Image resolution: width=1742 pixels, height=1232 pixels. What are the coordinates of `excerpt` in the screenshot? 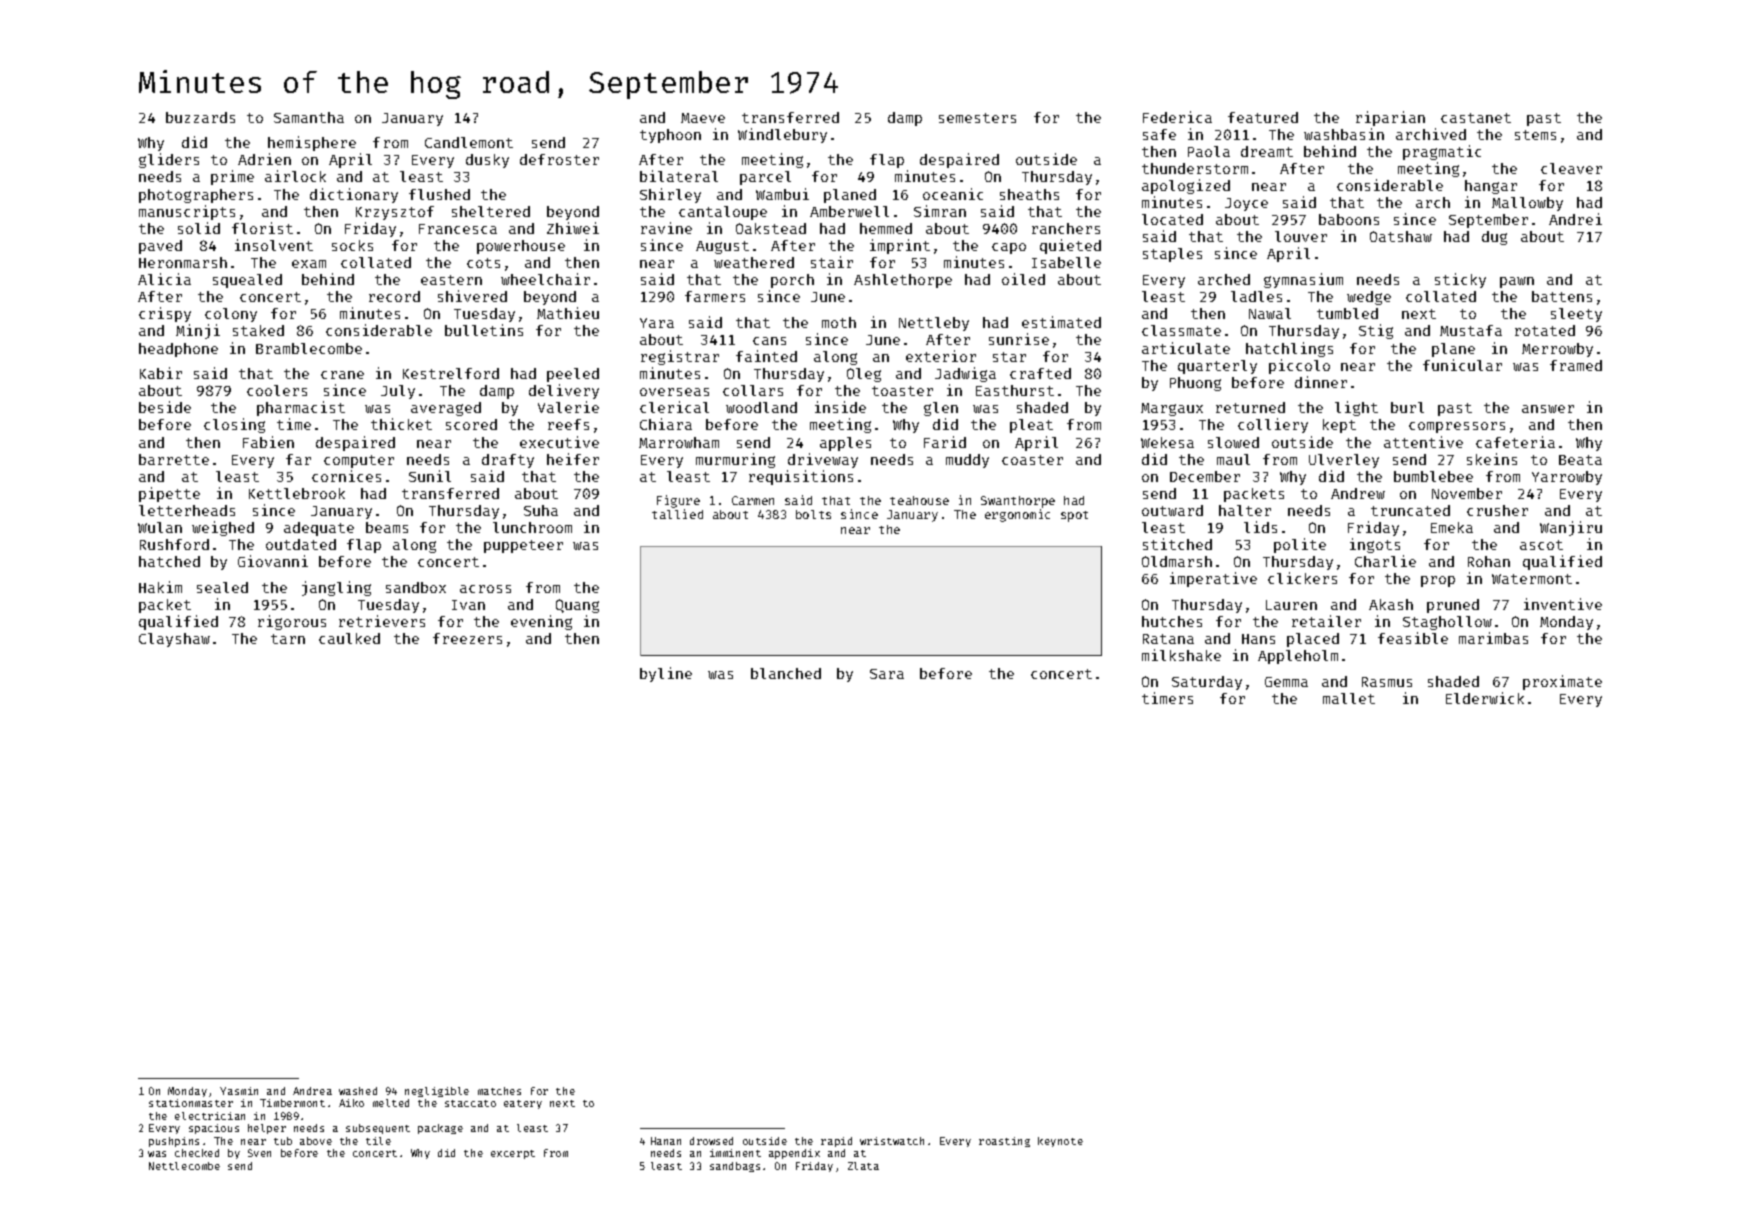 It's located at (513, 1154).
